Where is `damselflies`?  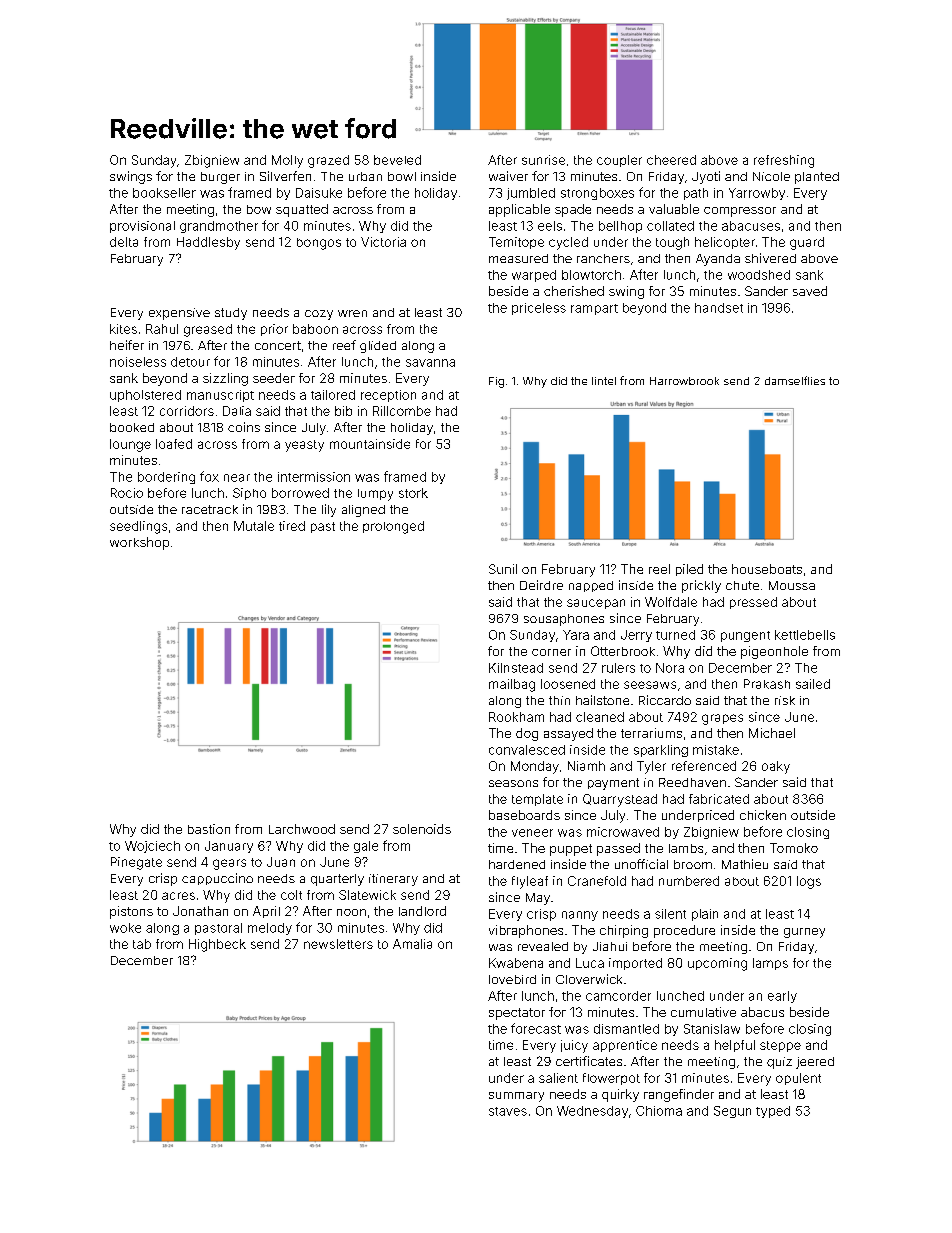 damselflies is located at coordinates (795, 380).
